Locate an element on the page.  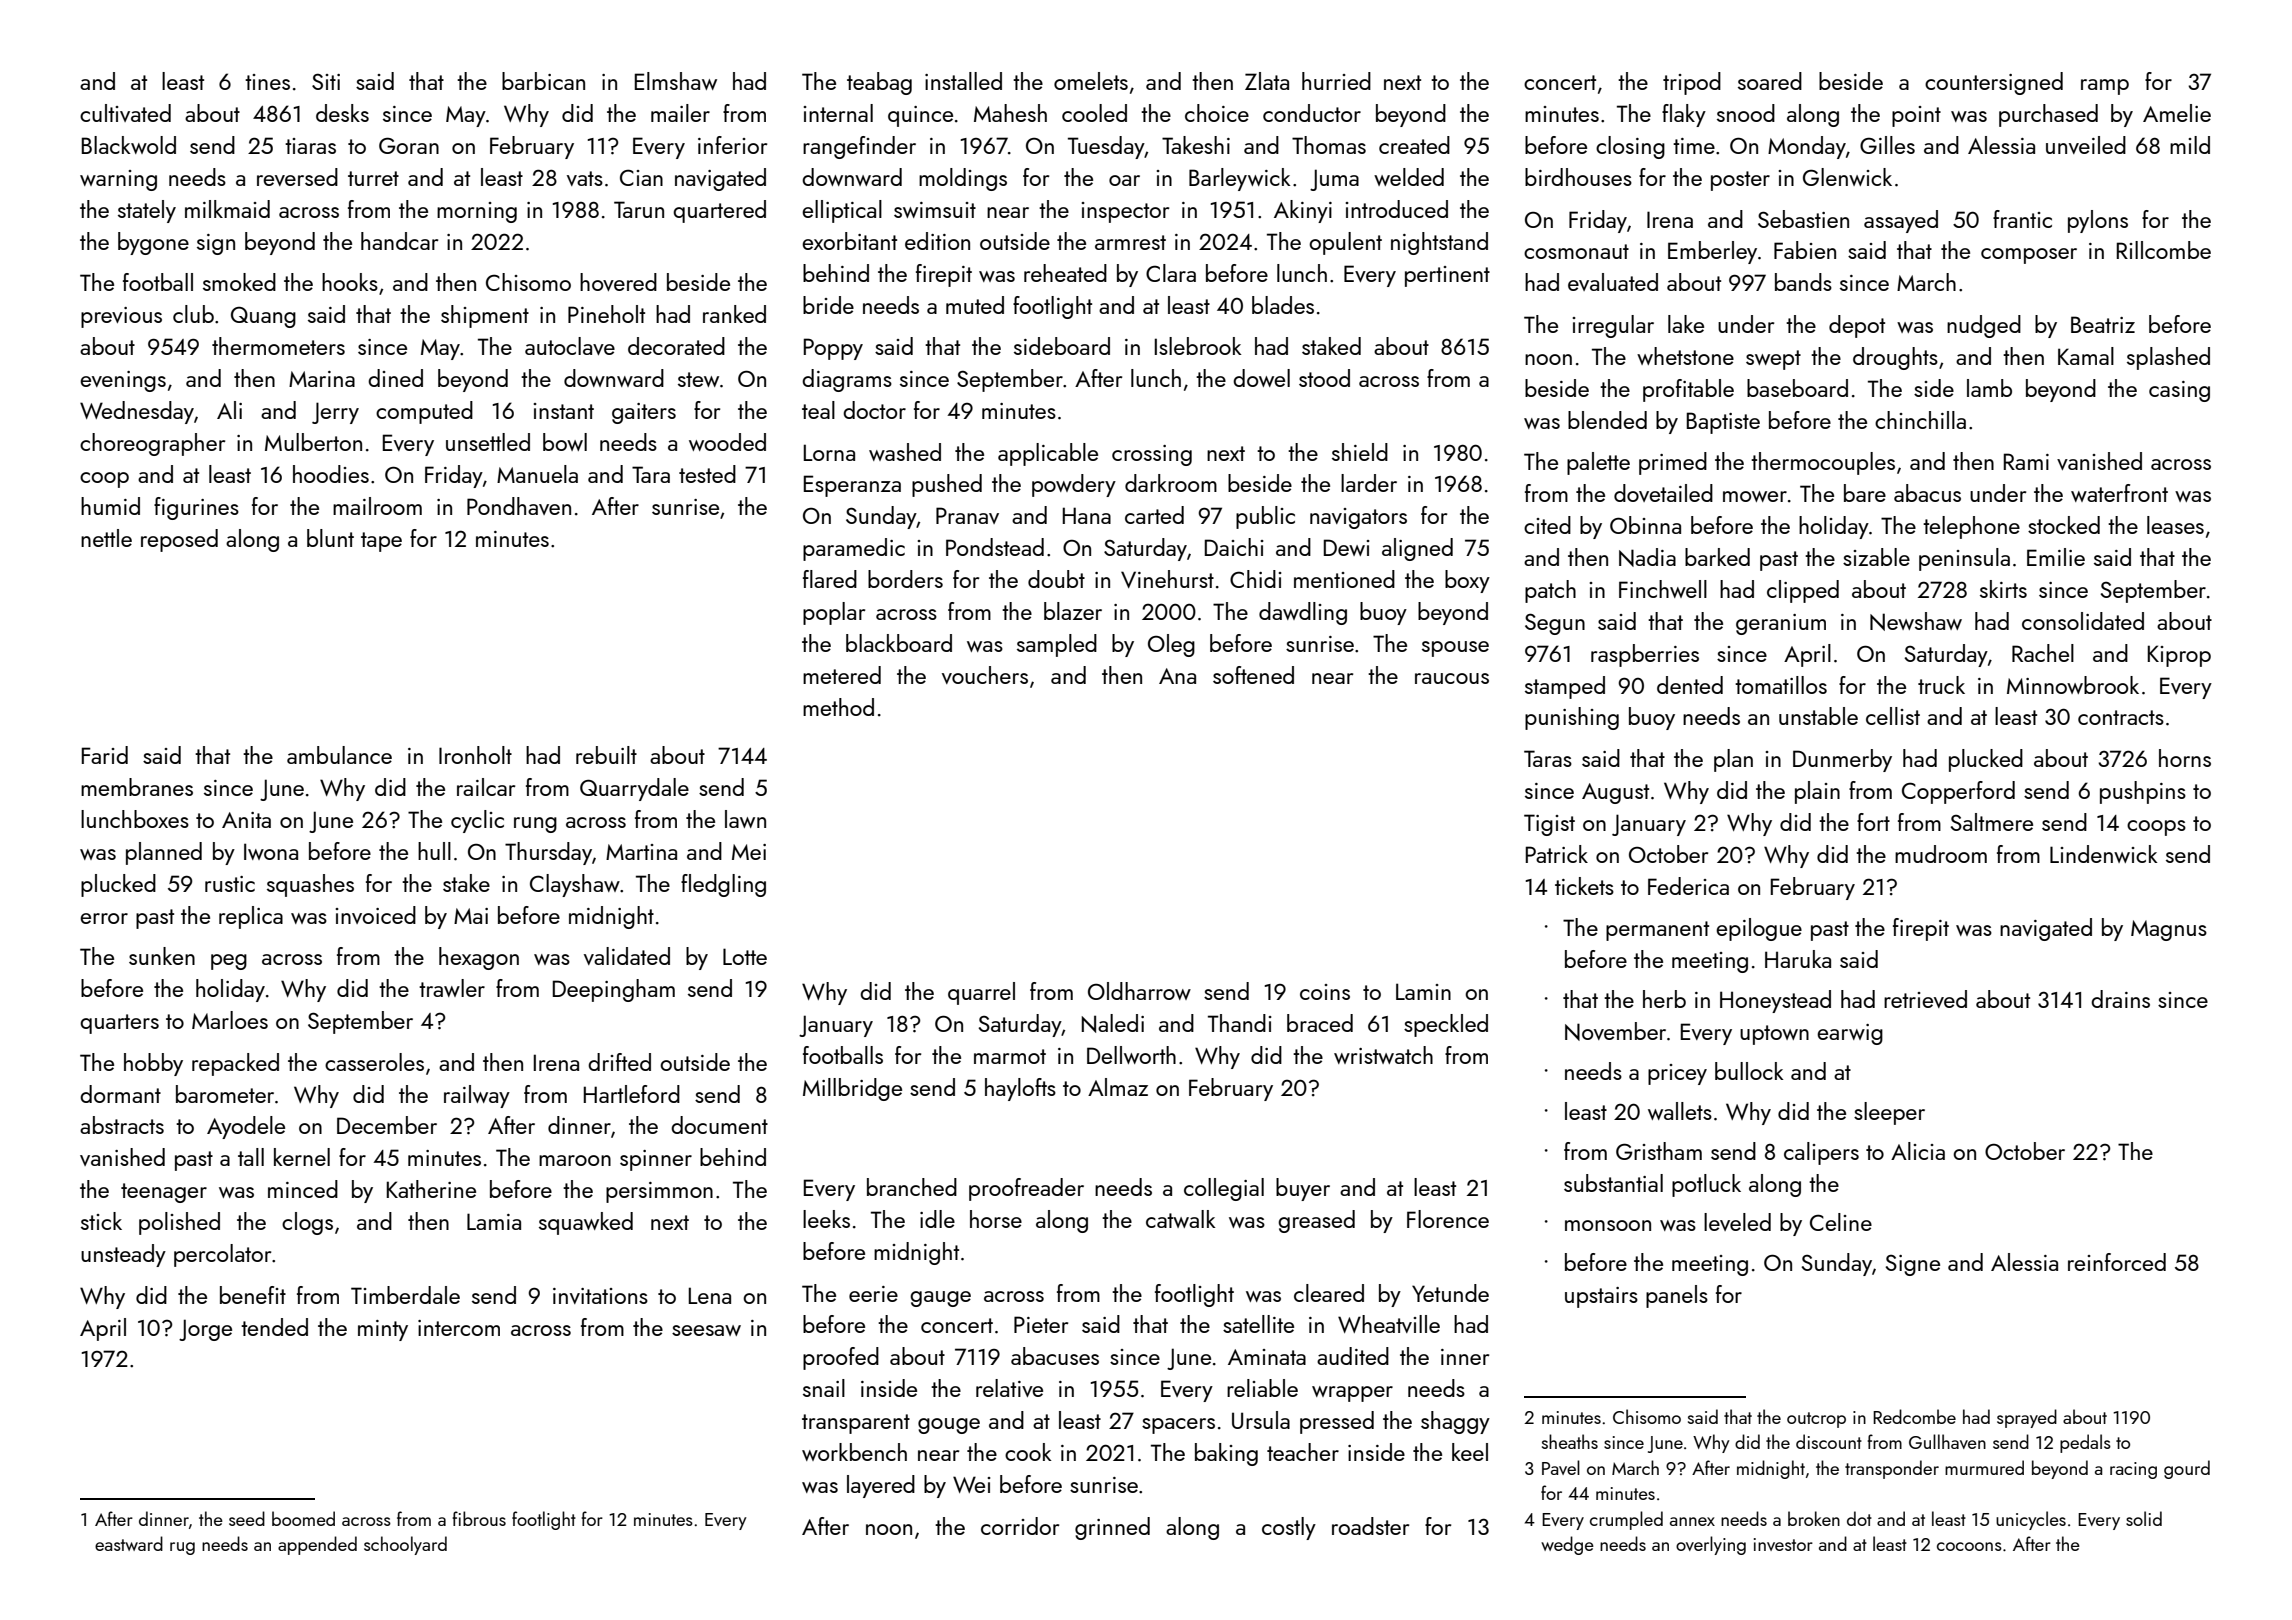
eastward is located at coordinates (129, 1543).
